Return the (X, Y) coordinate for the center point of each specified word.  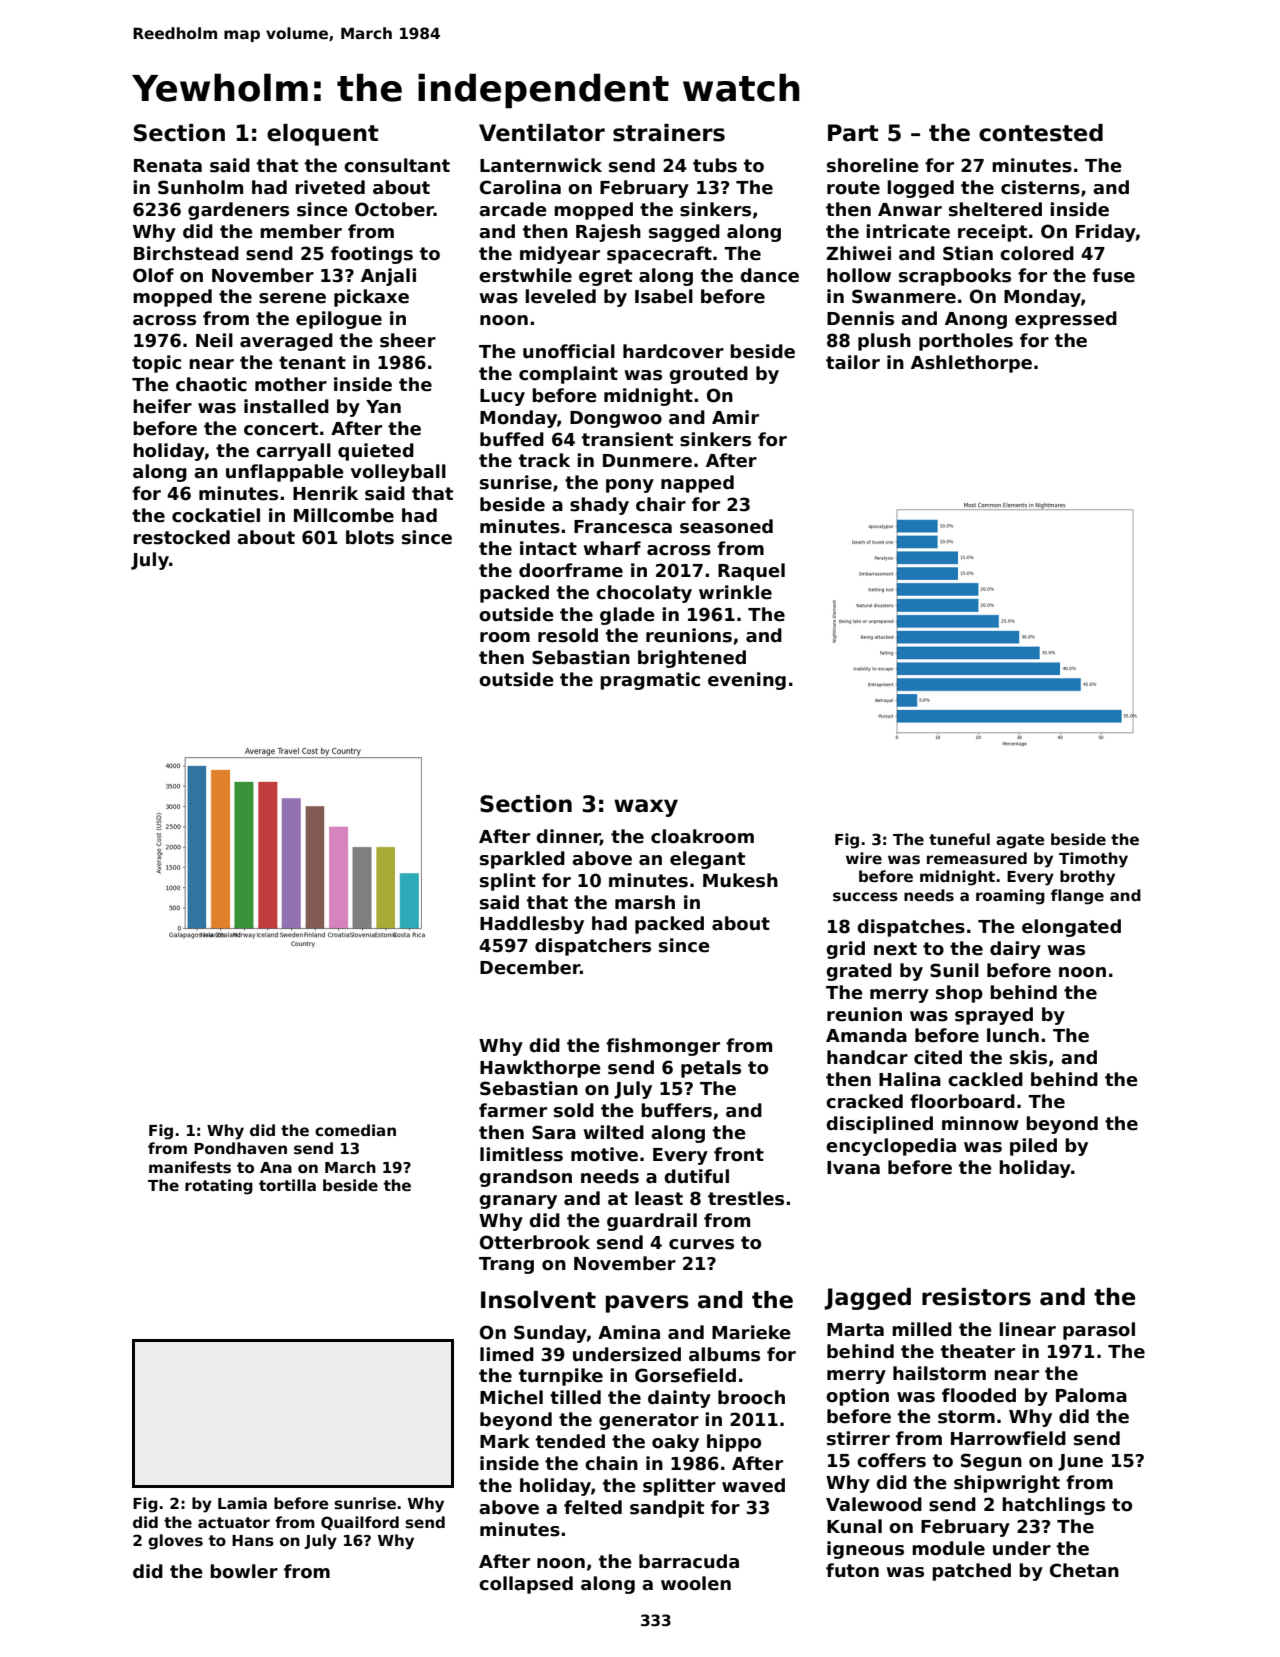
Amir (735, 417)
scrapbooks (955, 277)
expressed (1066, 320)
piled (1033, 1147)
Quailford (360, 1523)
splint (508, 882)
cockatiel (216, 515)
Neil (214, 340)
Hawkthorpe (540, 1069)
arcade (513, 209)
